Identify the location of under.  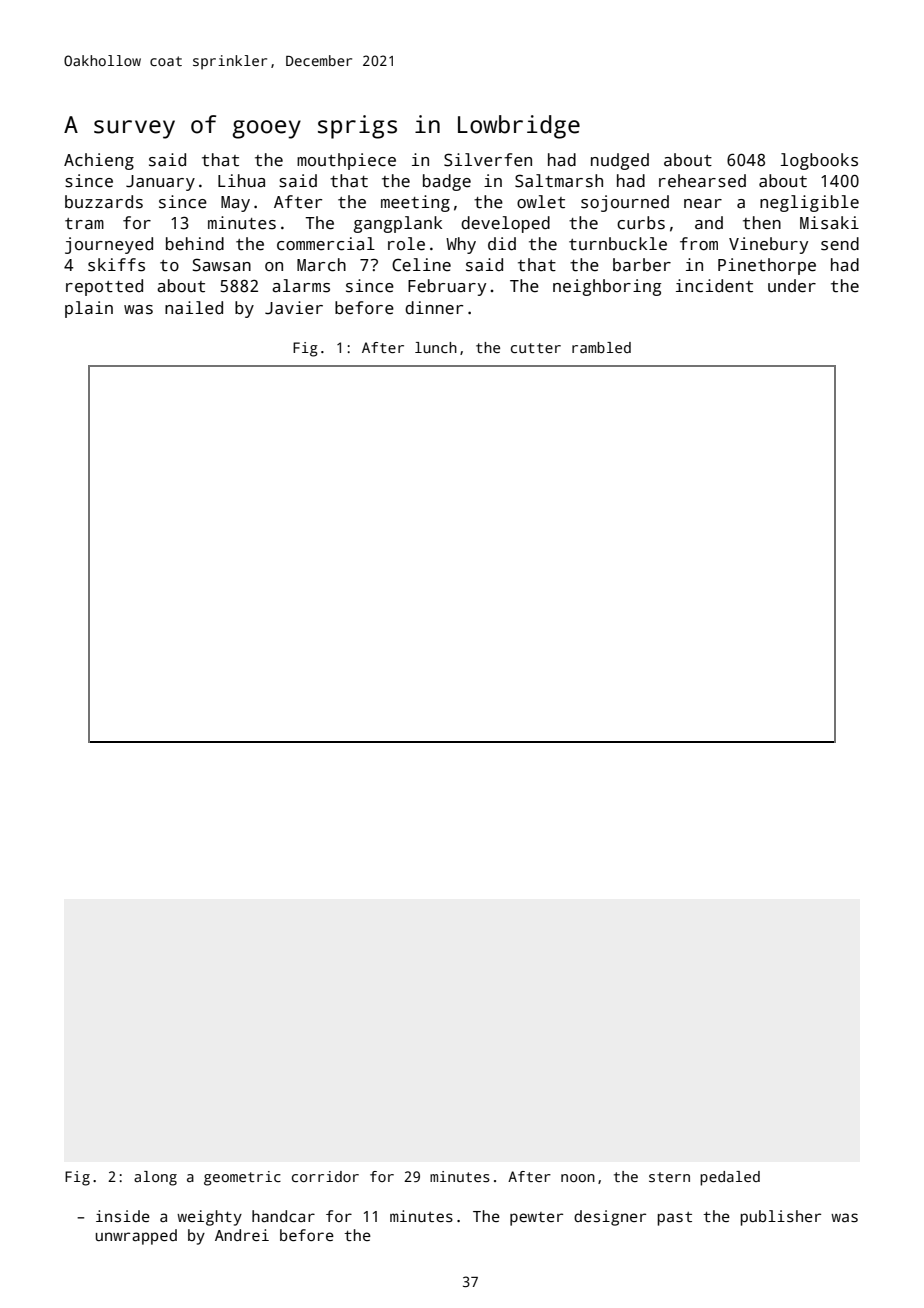
(792, 286).
